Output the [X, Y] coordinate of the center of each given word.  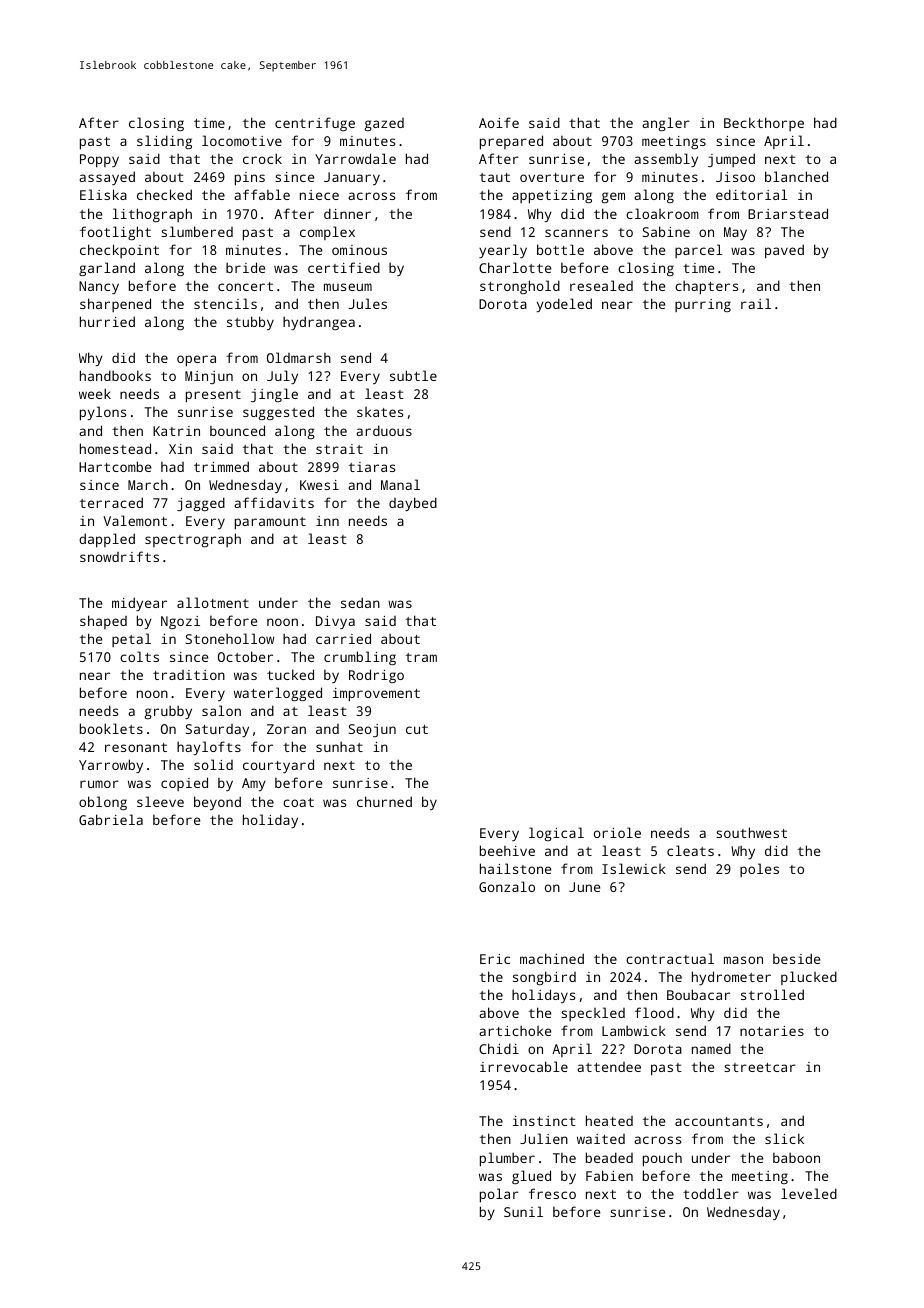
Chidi [499, 1048]
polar [499, 1195]
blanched [796, 176]
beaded [609, 1157]
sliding [164, 142]
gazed [384, 124]
